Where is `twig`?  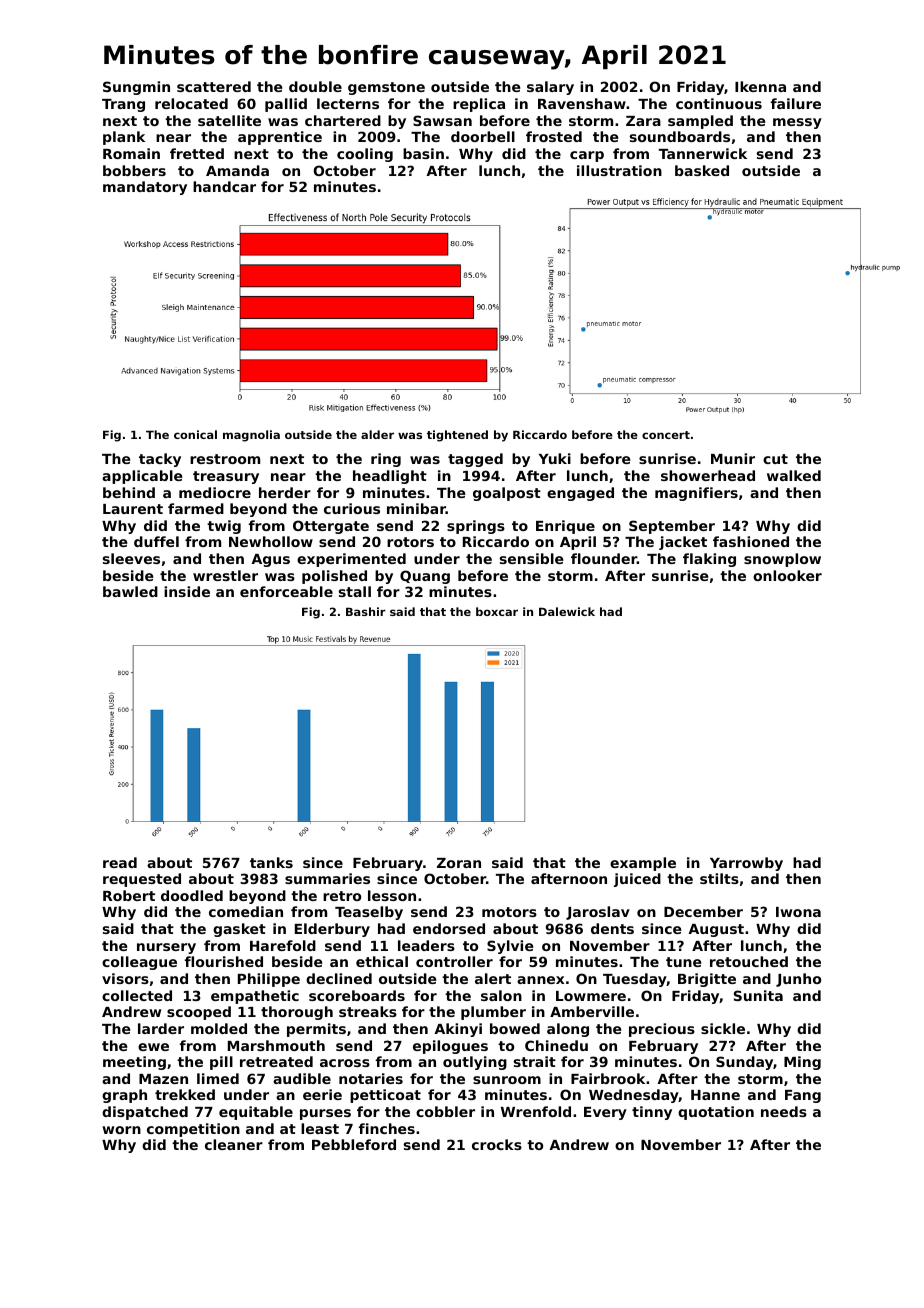 twig is located at coordinates (224, 527).
